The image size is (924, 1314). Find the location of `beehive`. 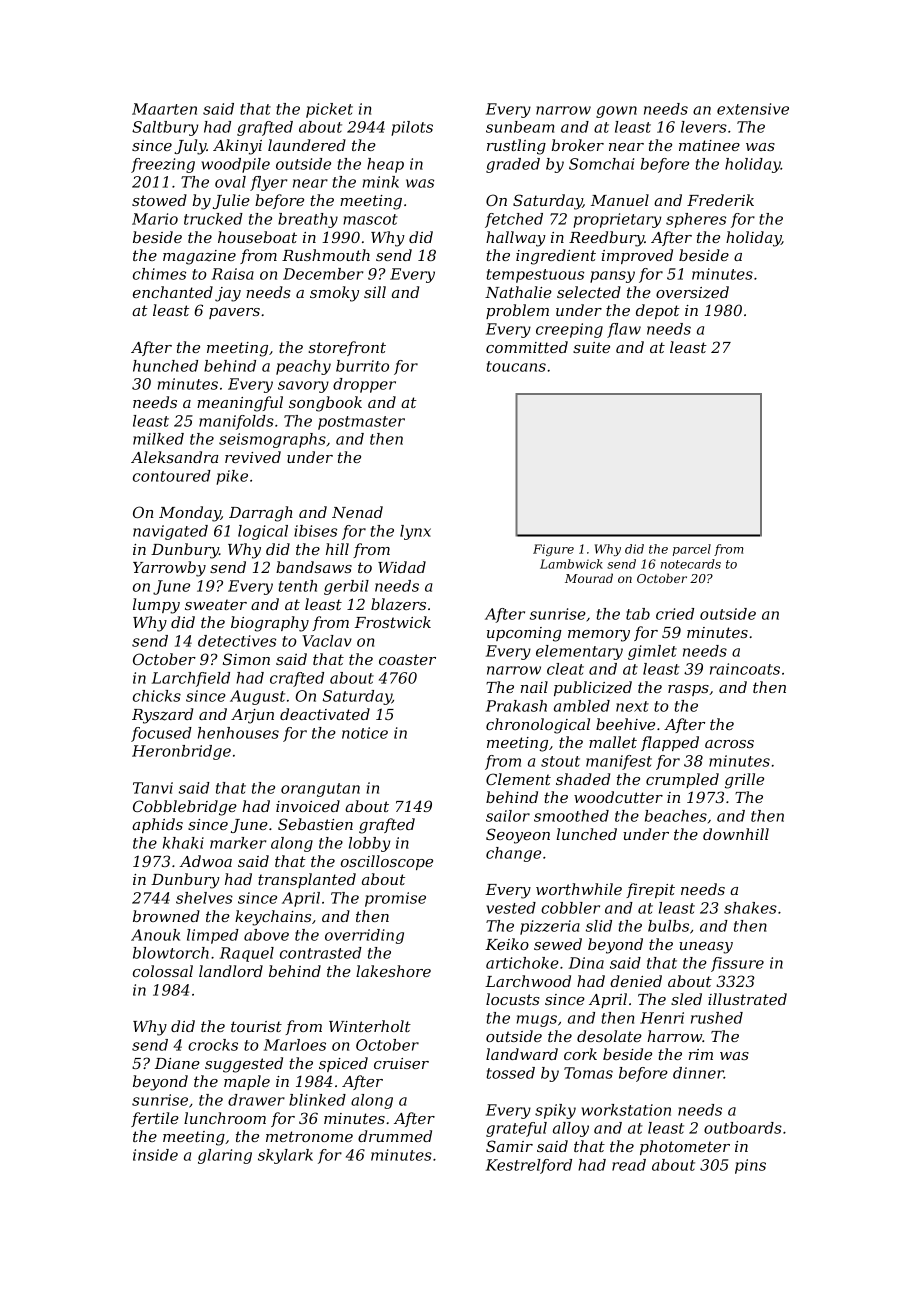

beehive is located at coordinates (625, 724).
